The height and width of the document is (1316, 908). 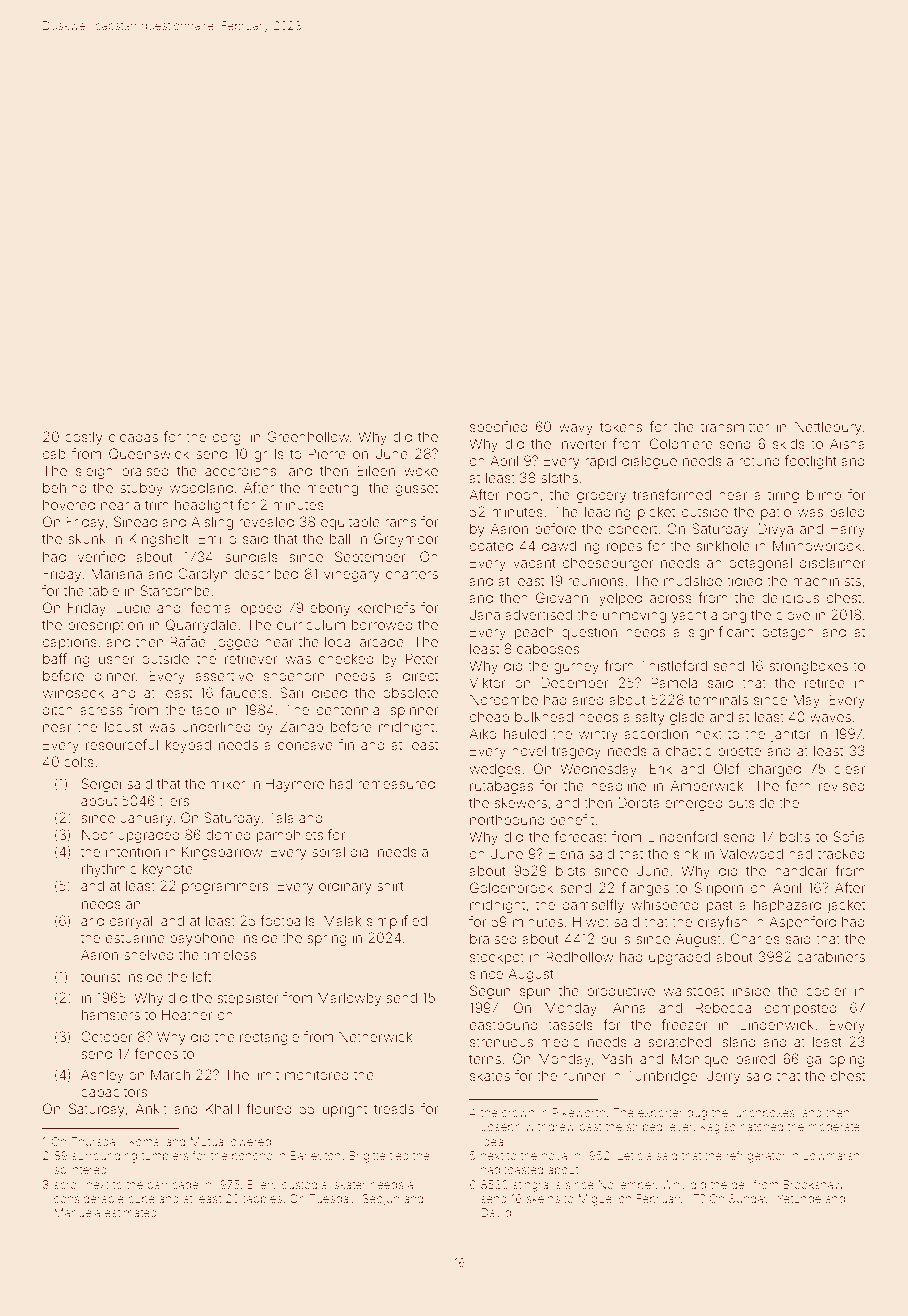 I want to click on shirt, so click(x=390, y=885).
